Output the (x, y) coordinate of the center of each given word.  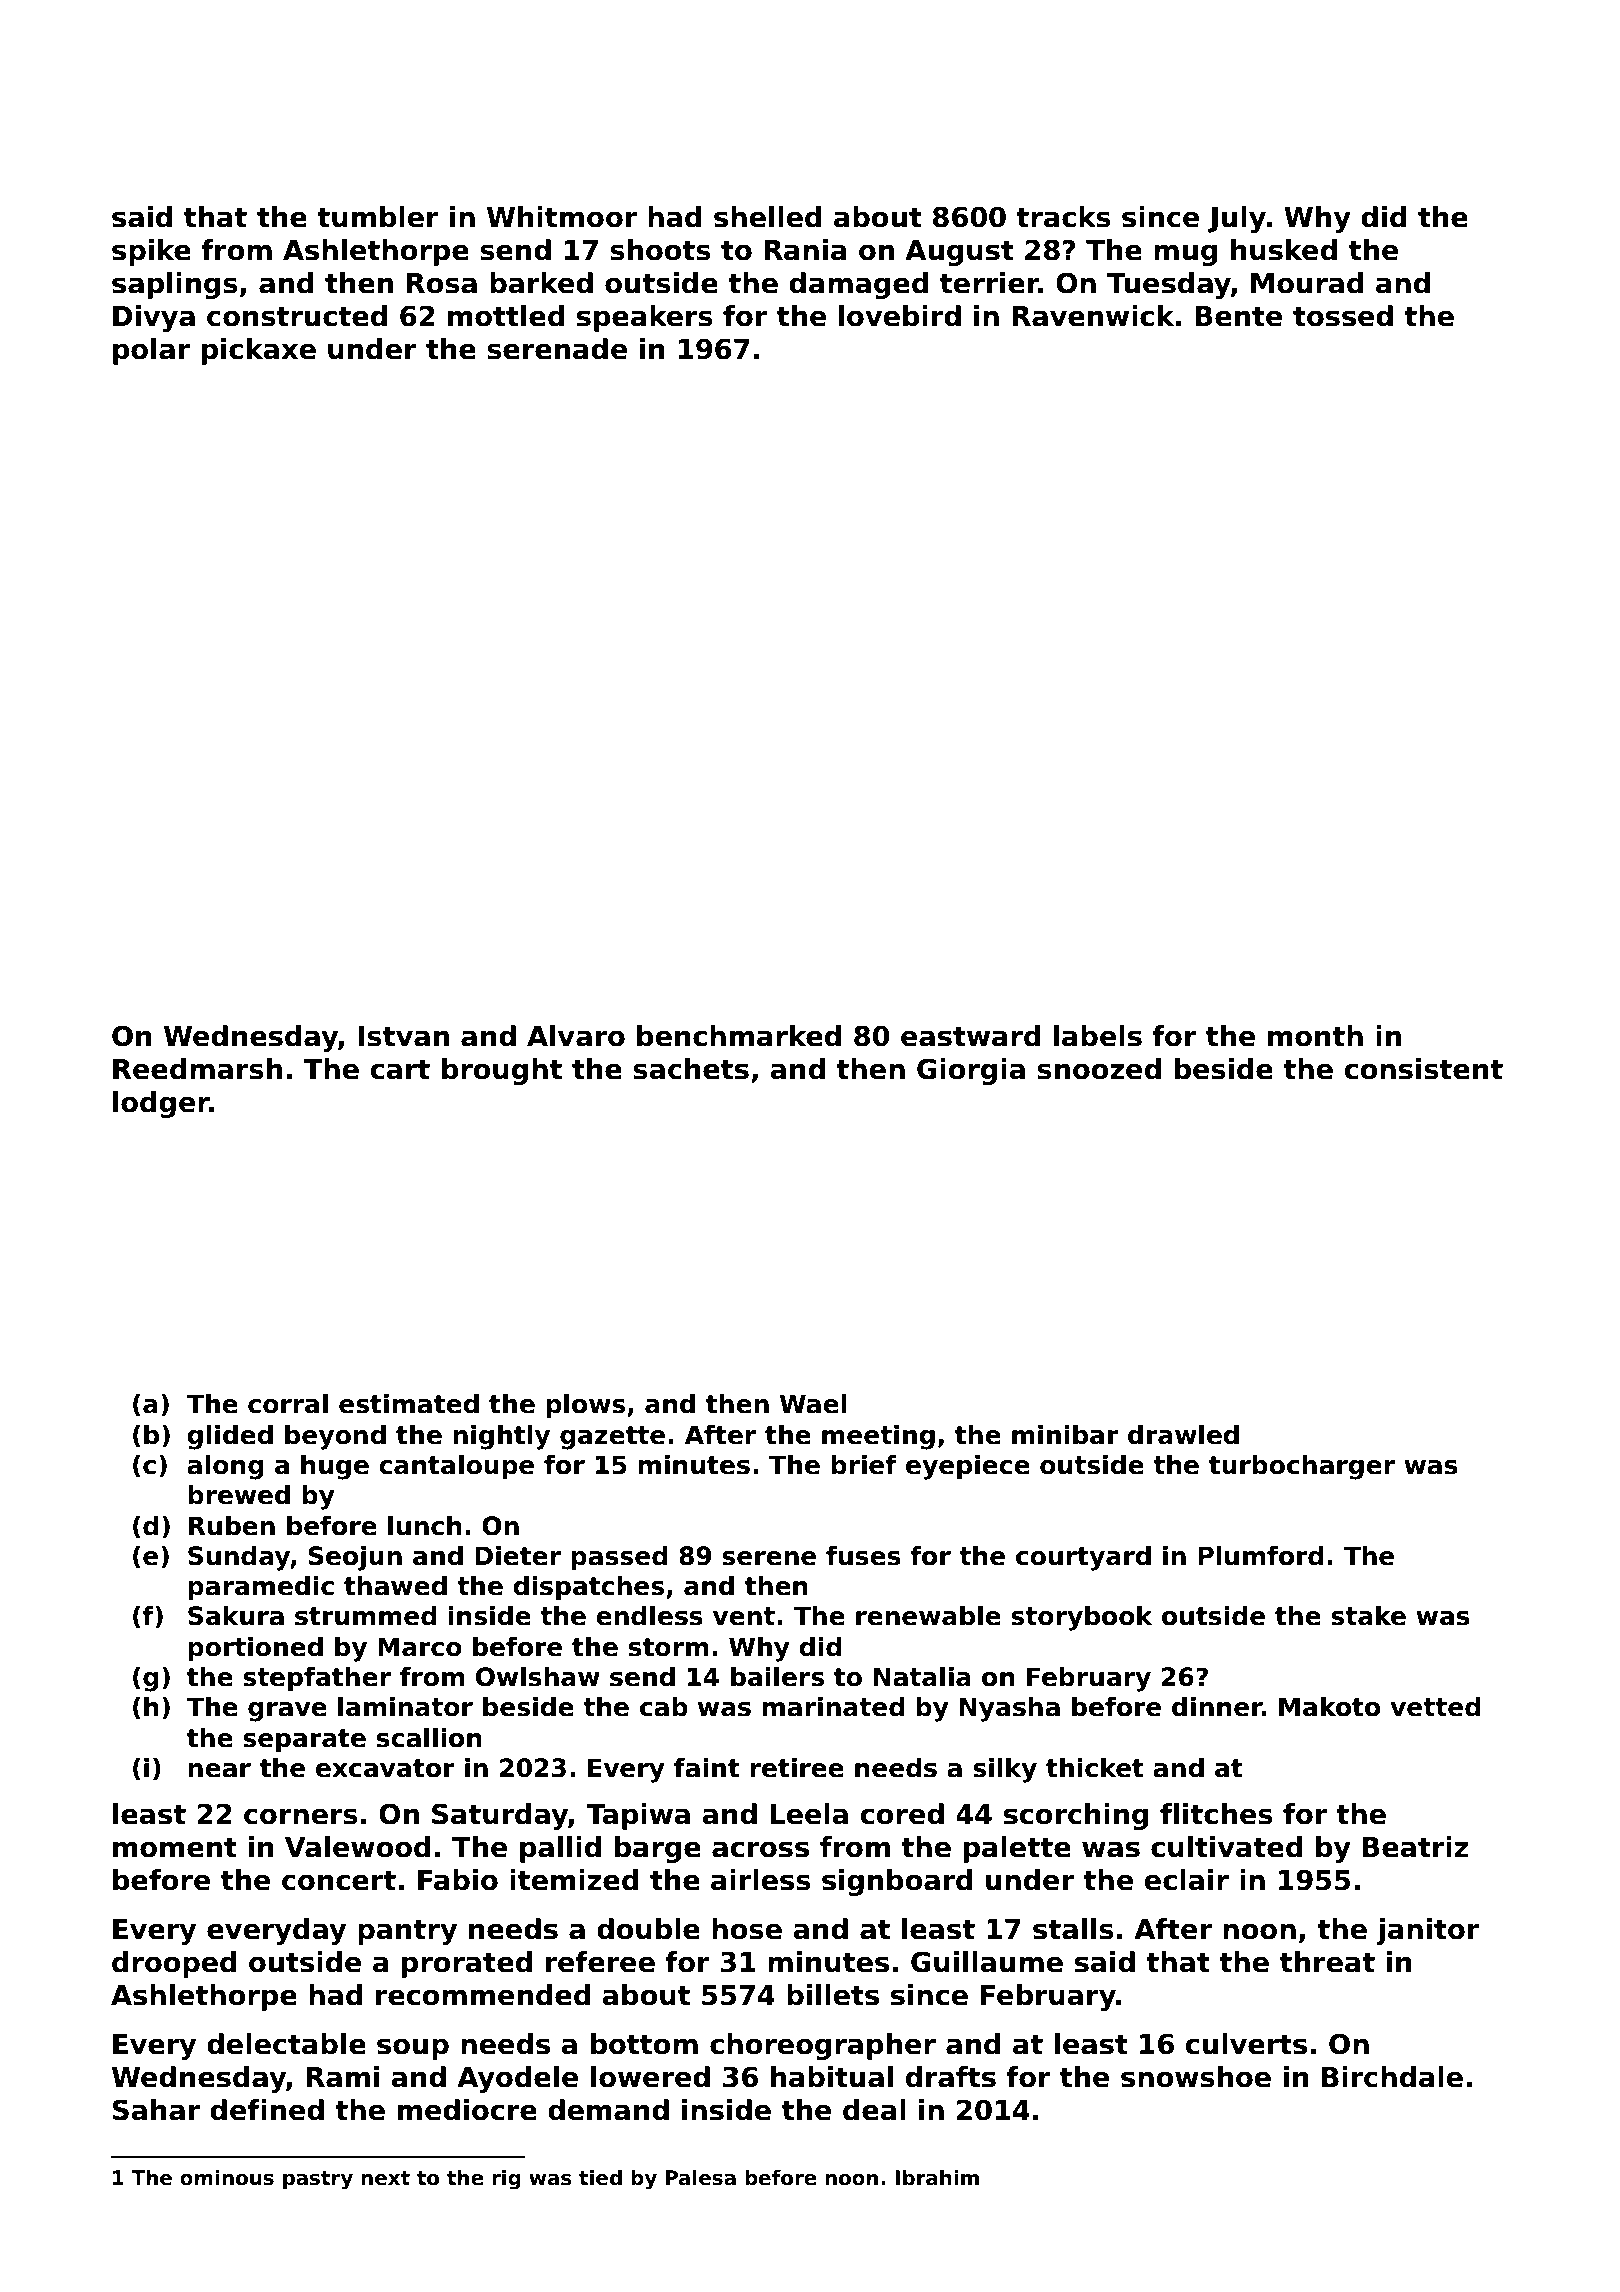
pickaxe (259, 351)
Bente (1238, 316)
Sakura (236, 1616)
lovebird (900, 316)
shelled (768, 217)
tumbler (378, 217)
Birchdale (1392, 2077)
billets (833, 1995)
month (1315, 1036)
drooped (174, 1964)
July (1237, 219)
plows (585, 1406)
